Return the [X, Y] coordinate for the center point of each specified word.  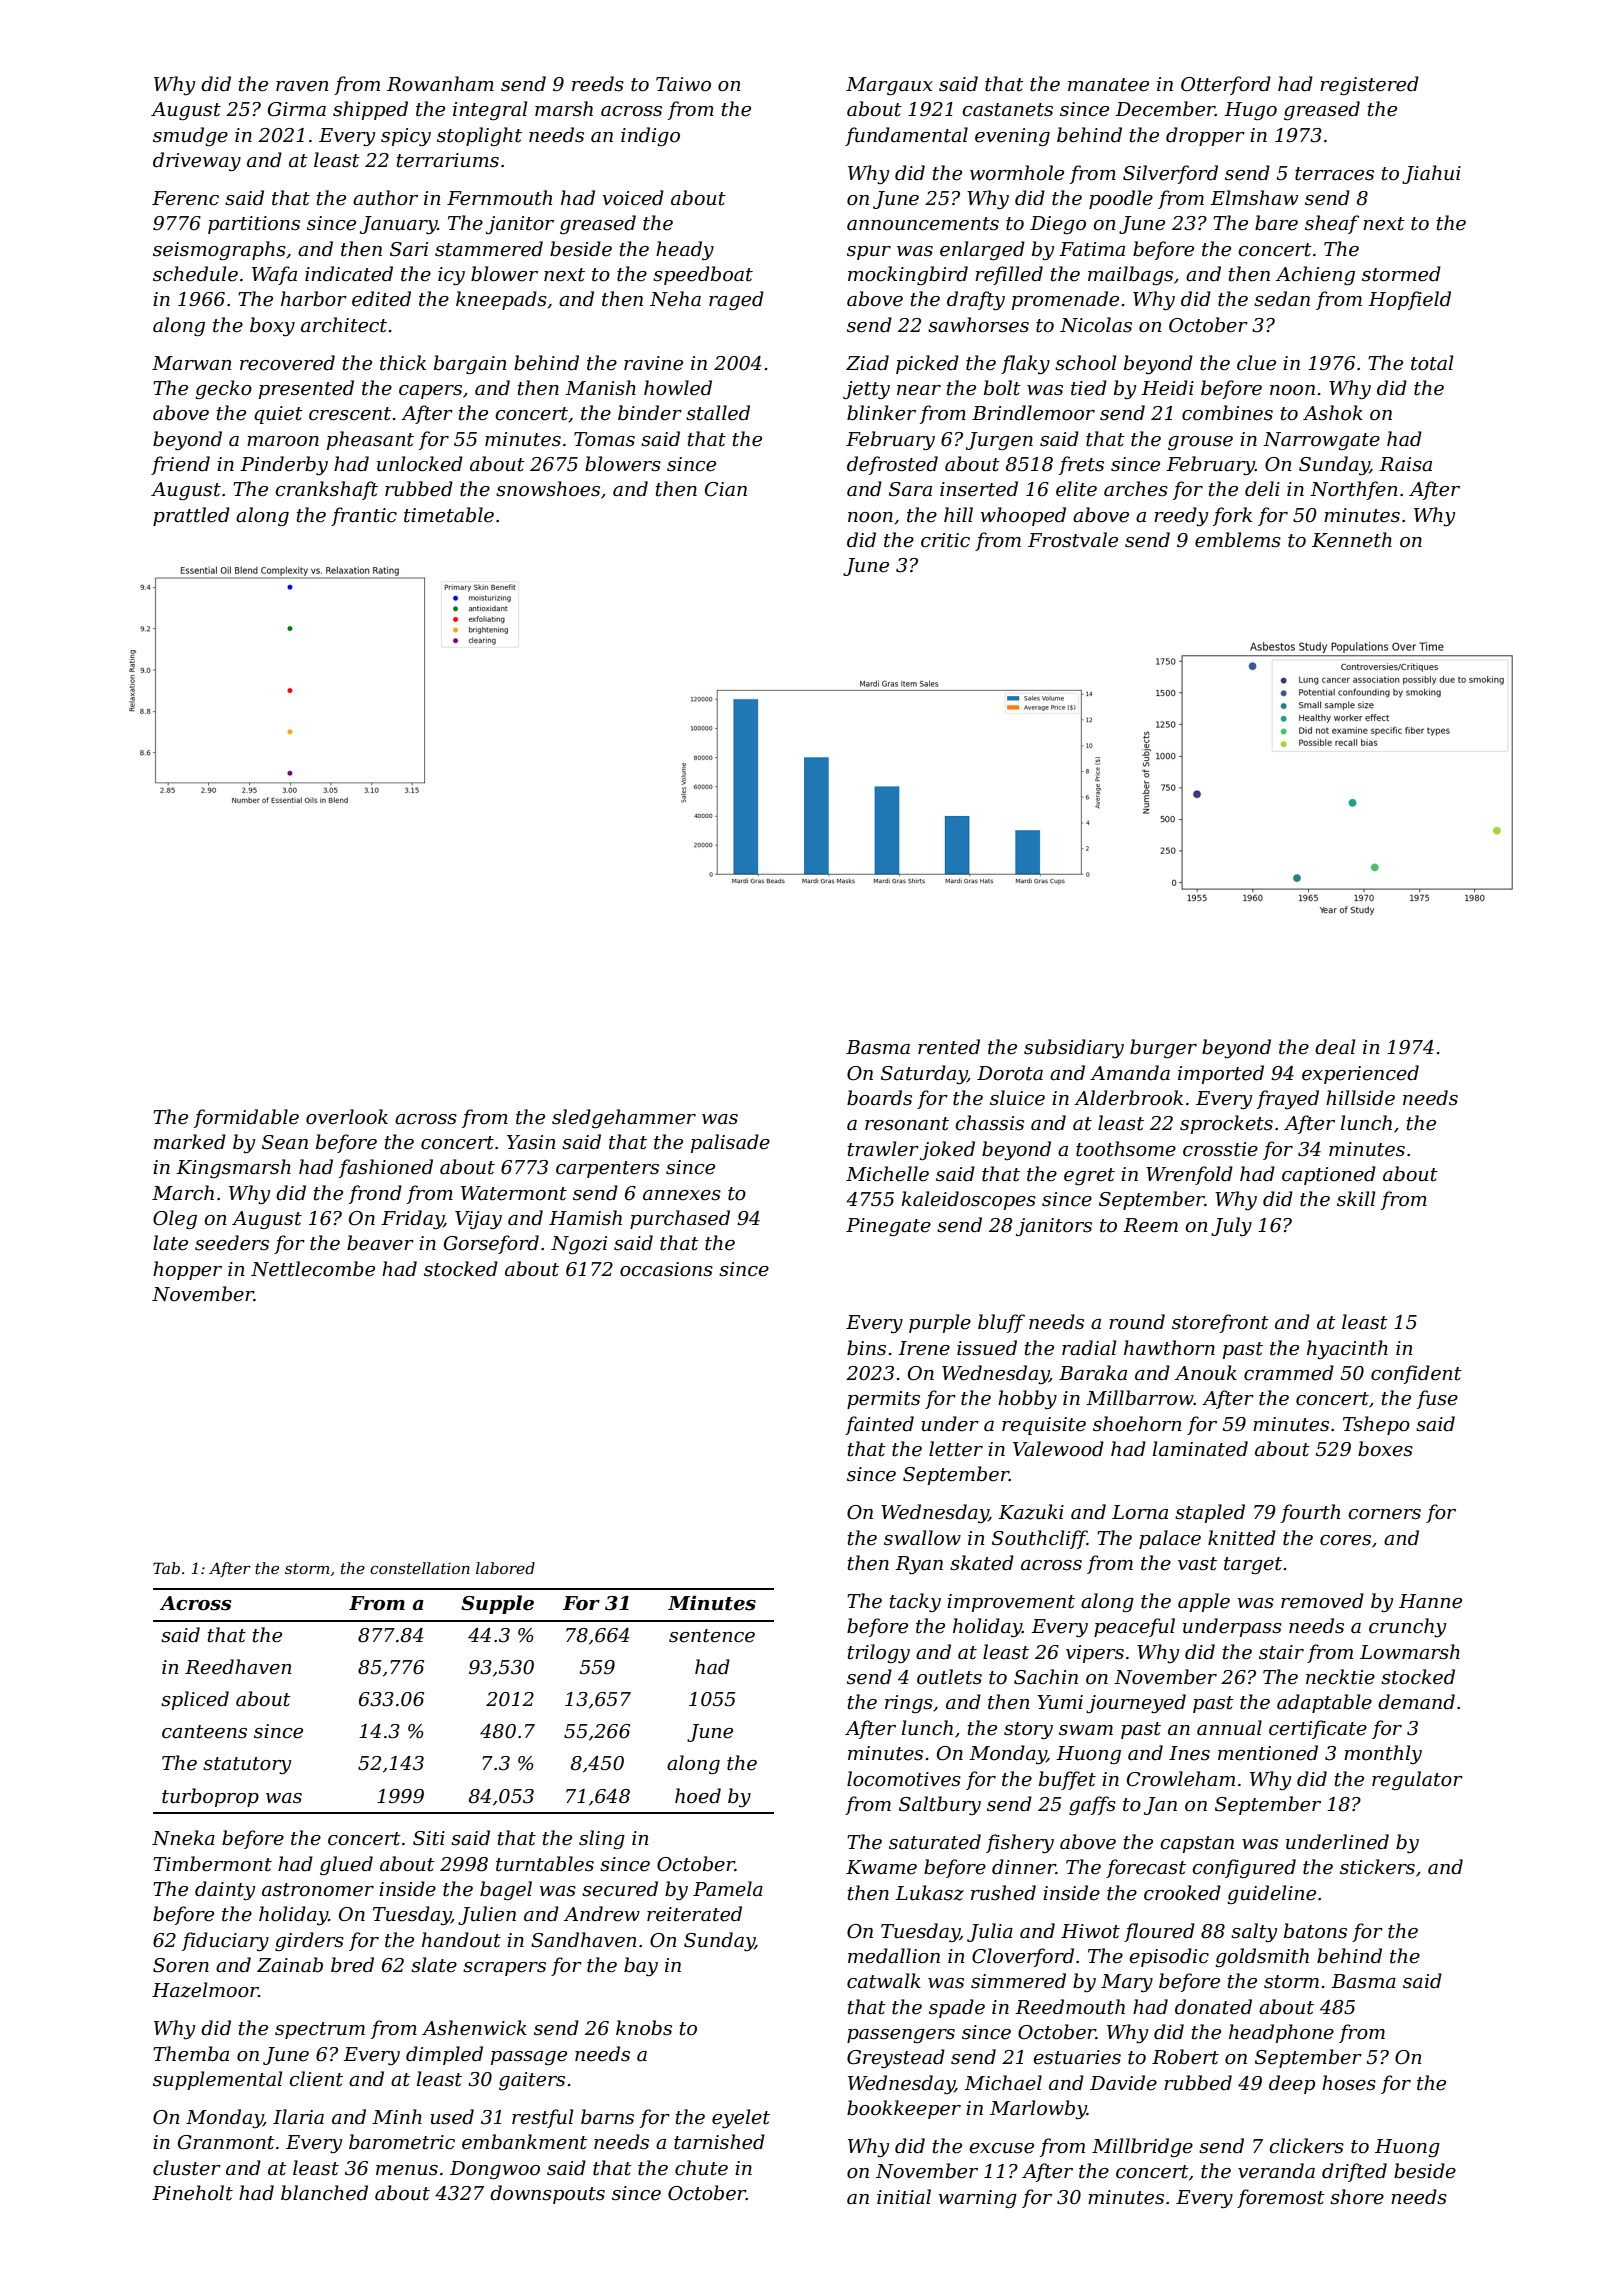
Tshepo [1376, 1425]
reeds [598, 84]
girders [309, 1941]
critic [945, 540]
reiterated [694, 1914]
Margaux [889, 86]
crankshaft [326, 490]
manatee [1108, 85]
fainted [879, 1425]
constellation [420, 1568]
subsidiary [1074, 1049]
